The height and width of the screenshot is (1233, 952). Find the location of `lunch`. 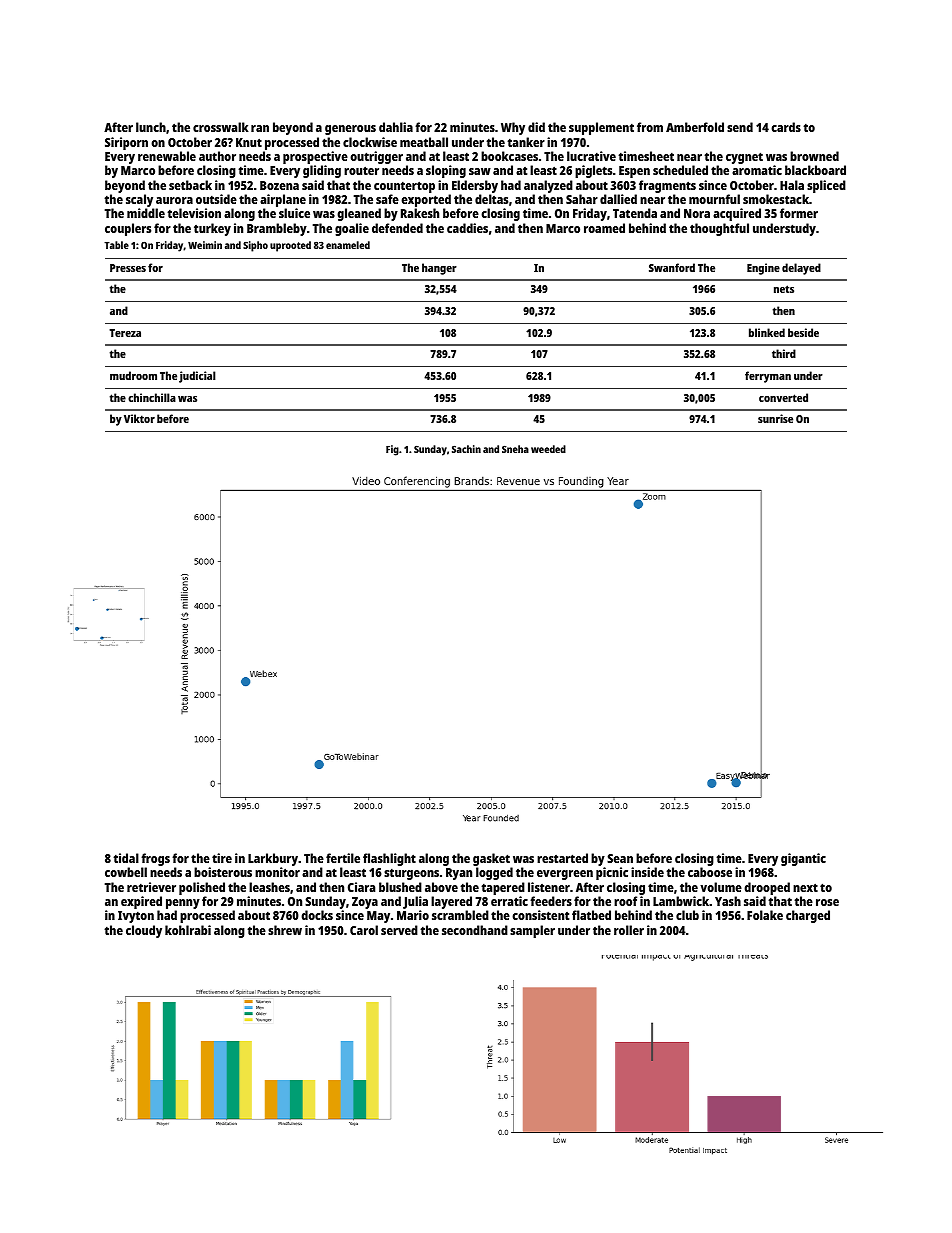

lunch is located at coordinates (151, 127).
